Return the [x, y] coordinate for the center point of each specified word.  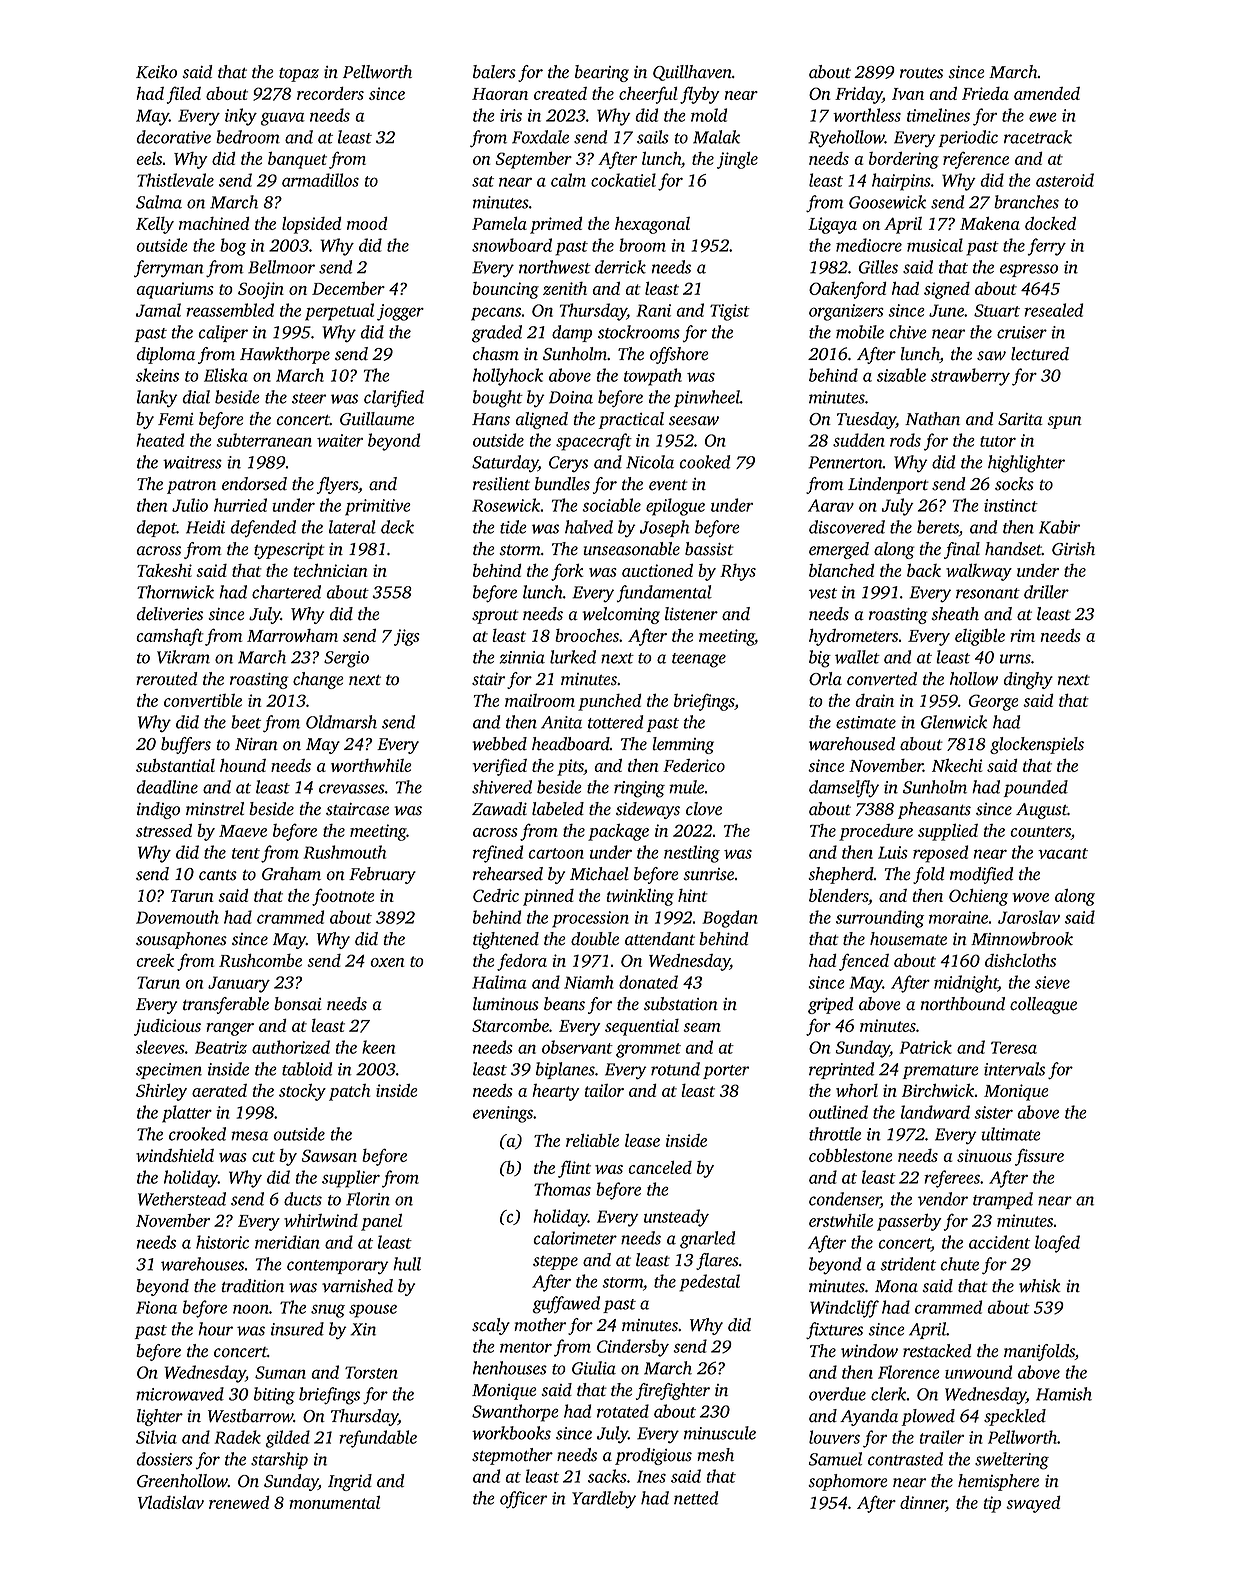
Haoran [500, 94]
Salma [159, 202]
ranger [230, 1029]
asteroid [1065, 180]
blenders [838, 895]
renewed [239, 1502]
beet [246, 722]
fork [567, 572]
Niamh [589, 982]
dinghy [1028, 680]
